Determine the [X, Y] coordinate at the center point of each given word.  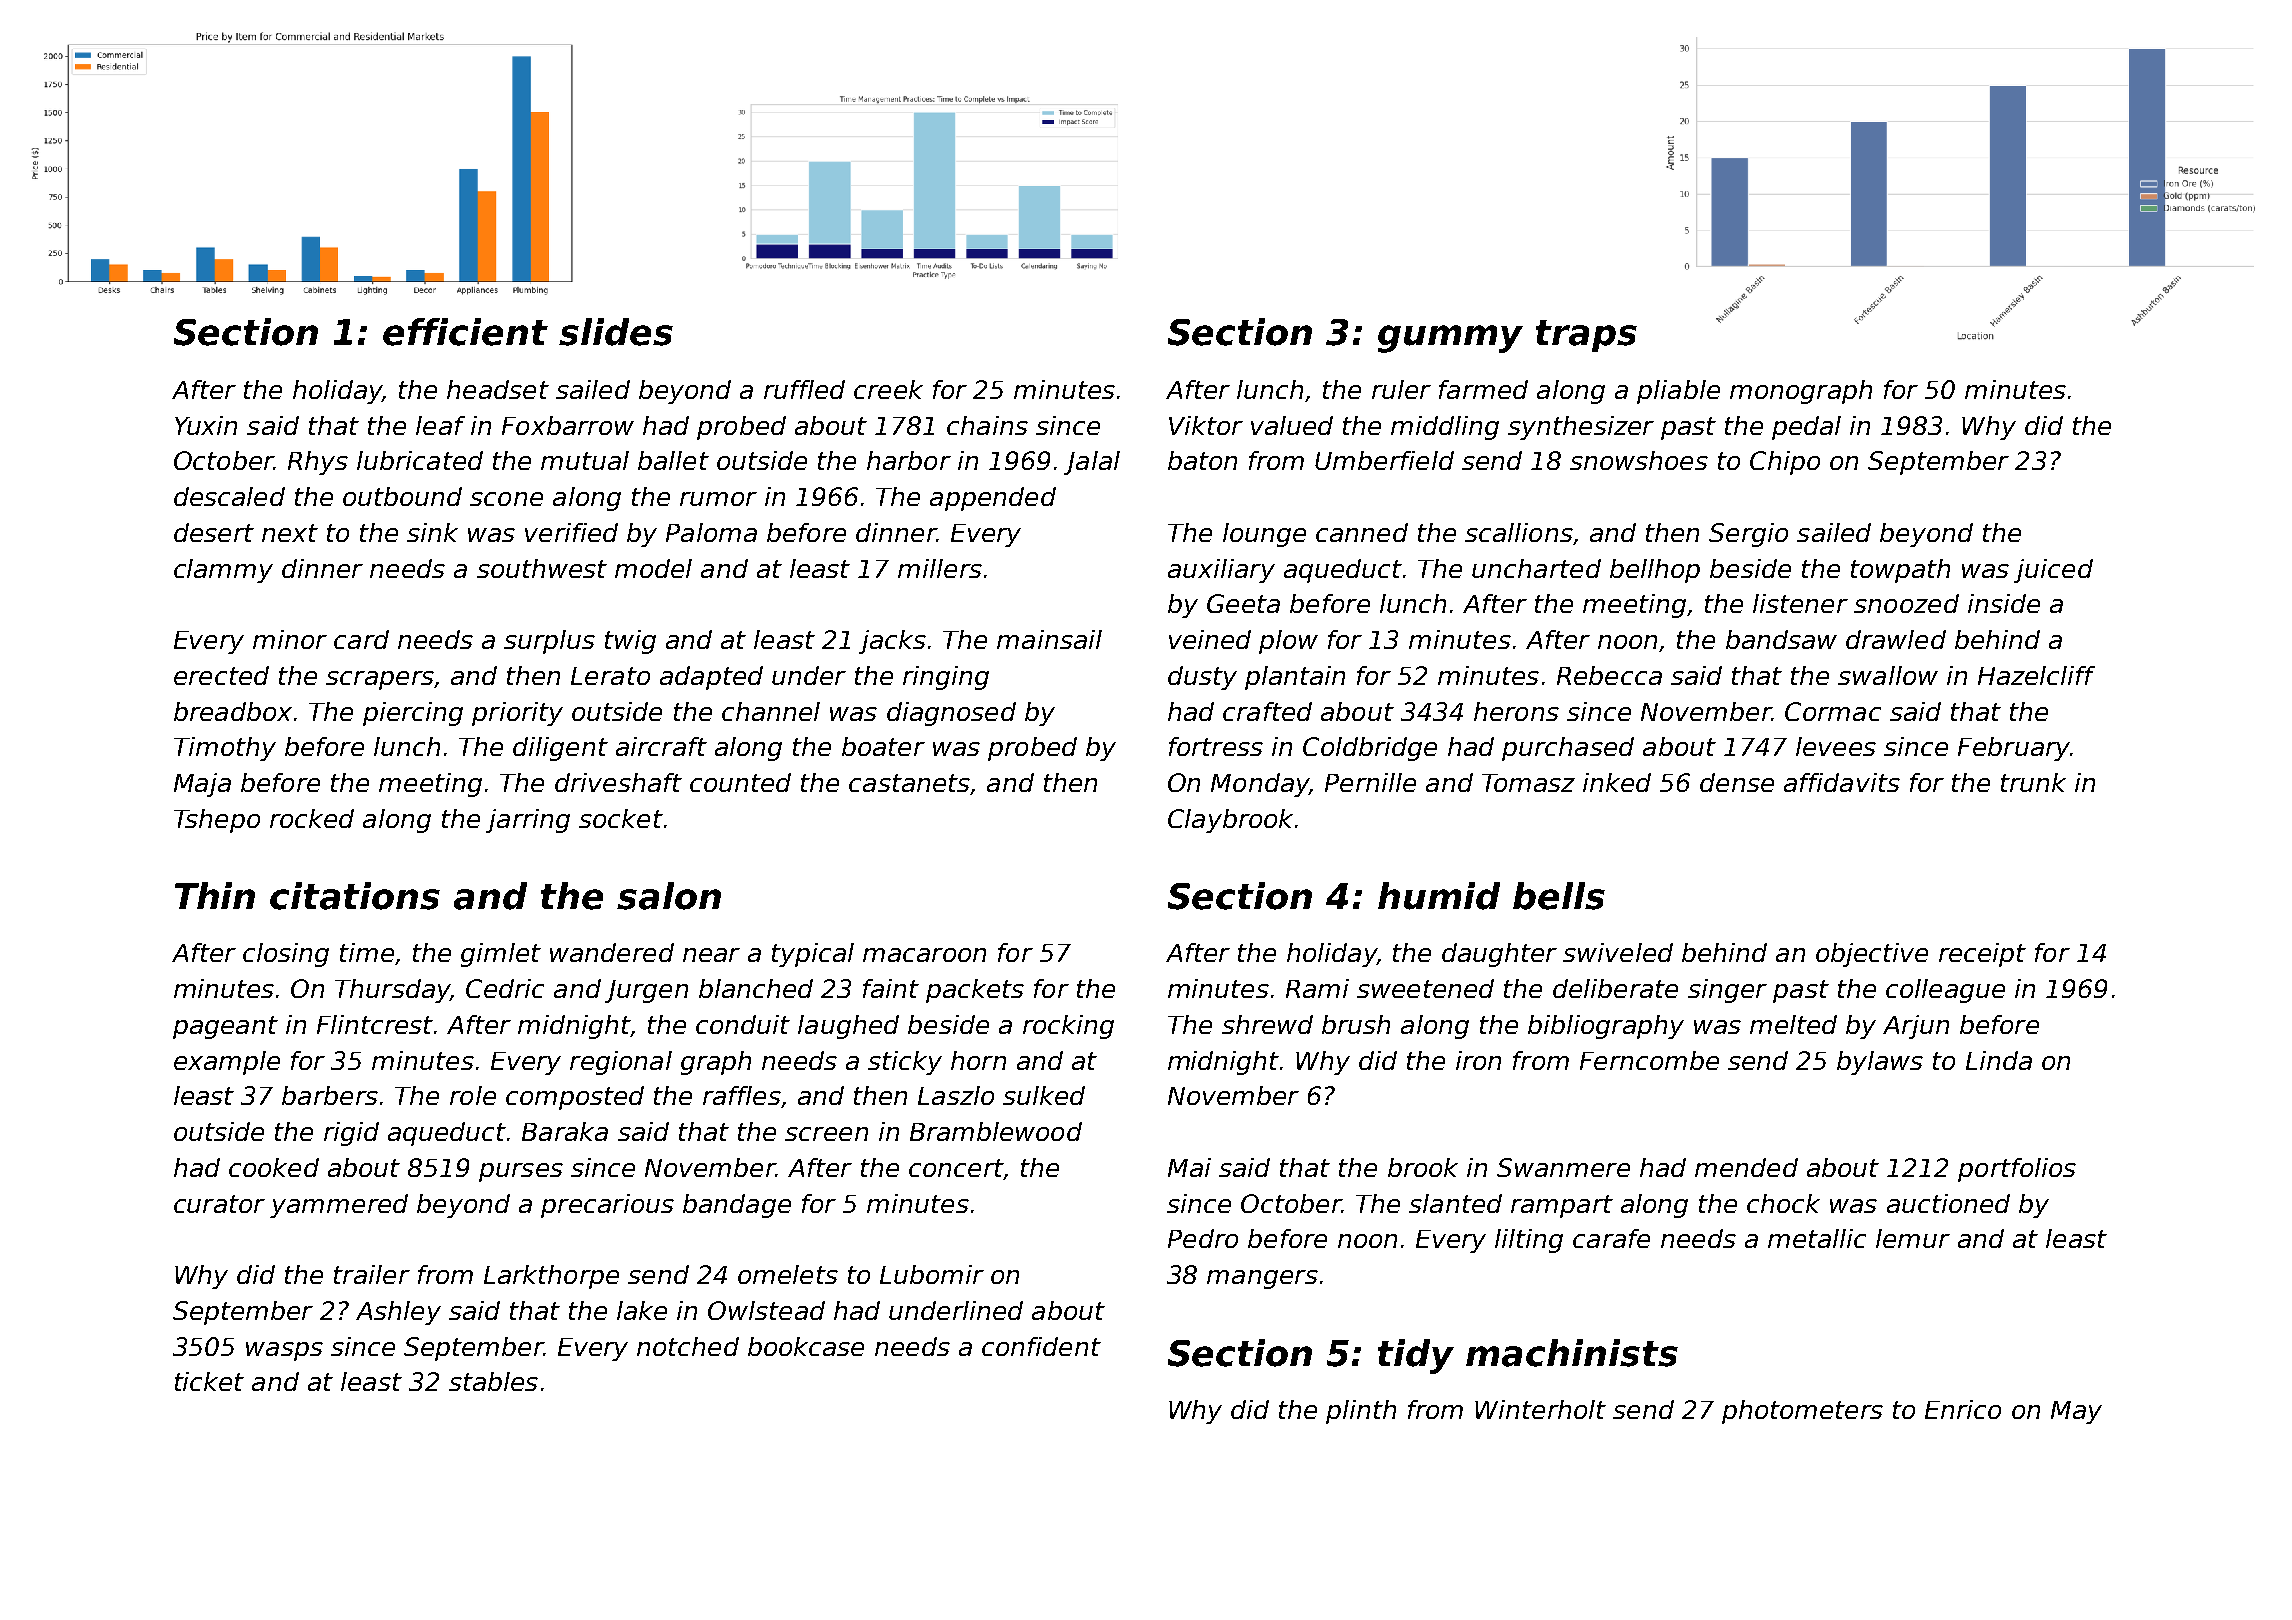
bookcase [806, 1346]
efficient [465, 332]
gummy [1450, 339]
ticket [209, 1381]
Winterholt [1540, 1409]
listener [1800, 603]
